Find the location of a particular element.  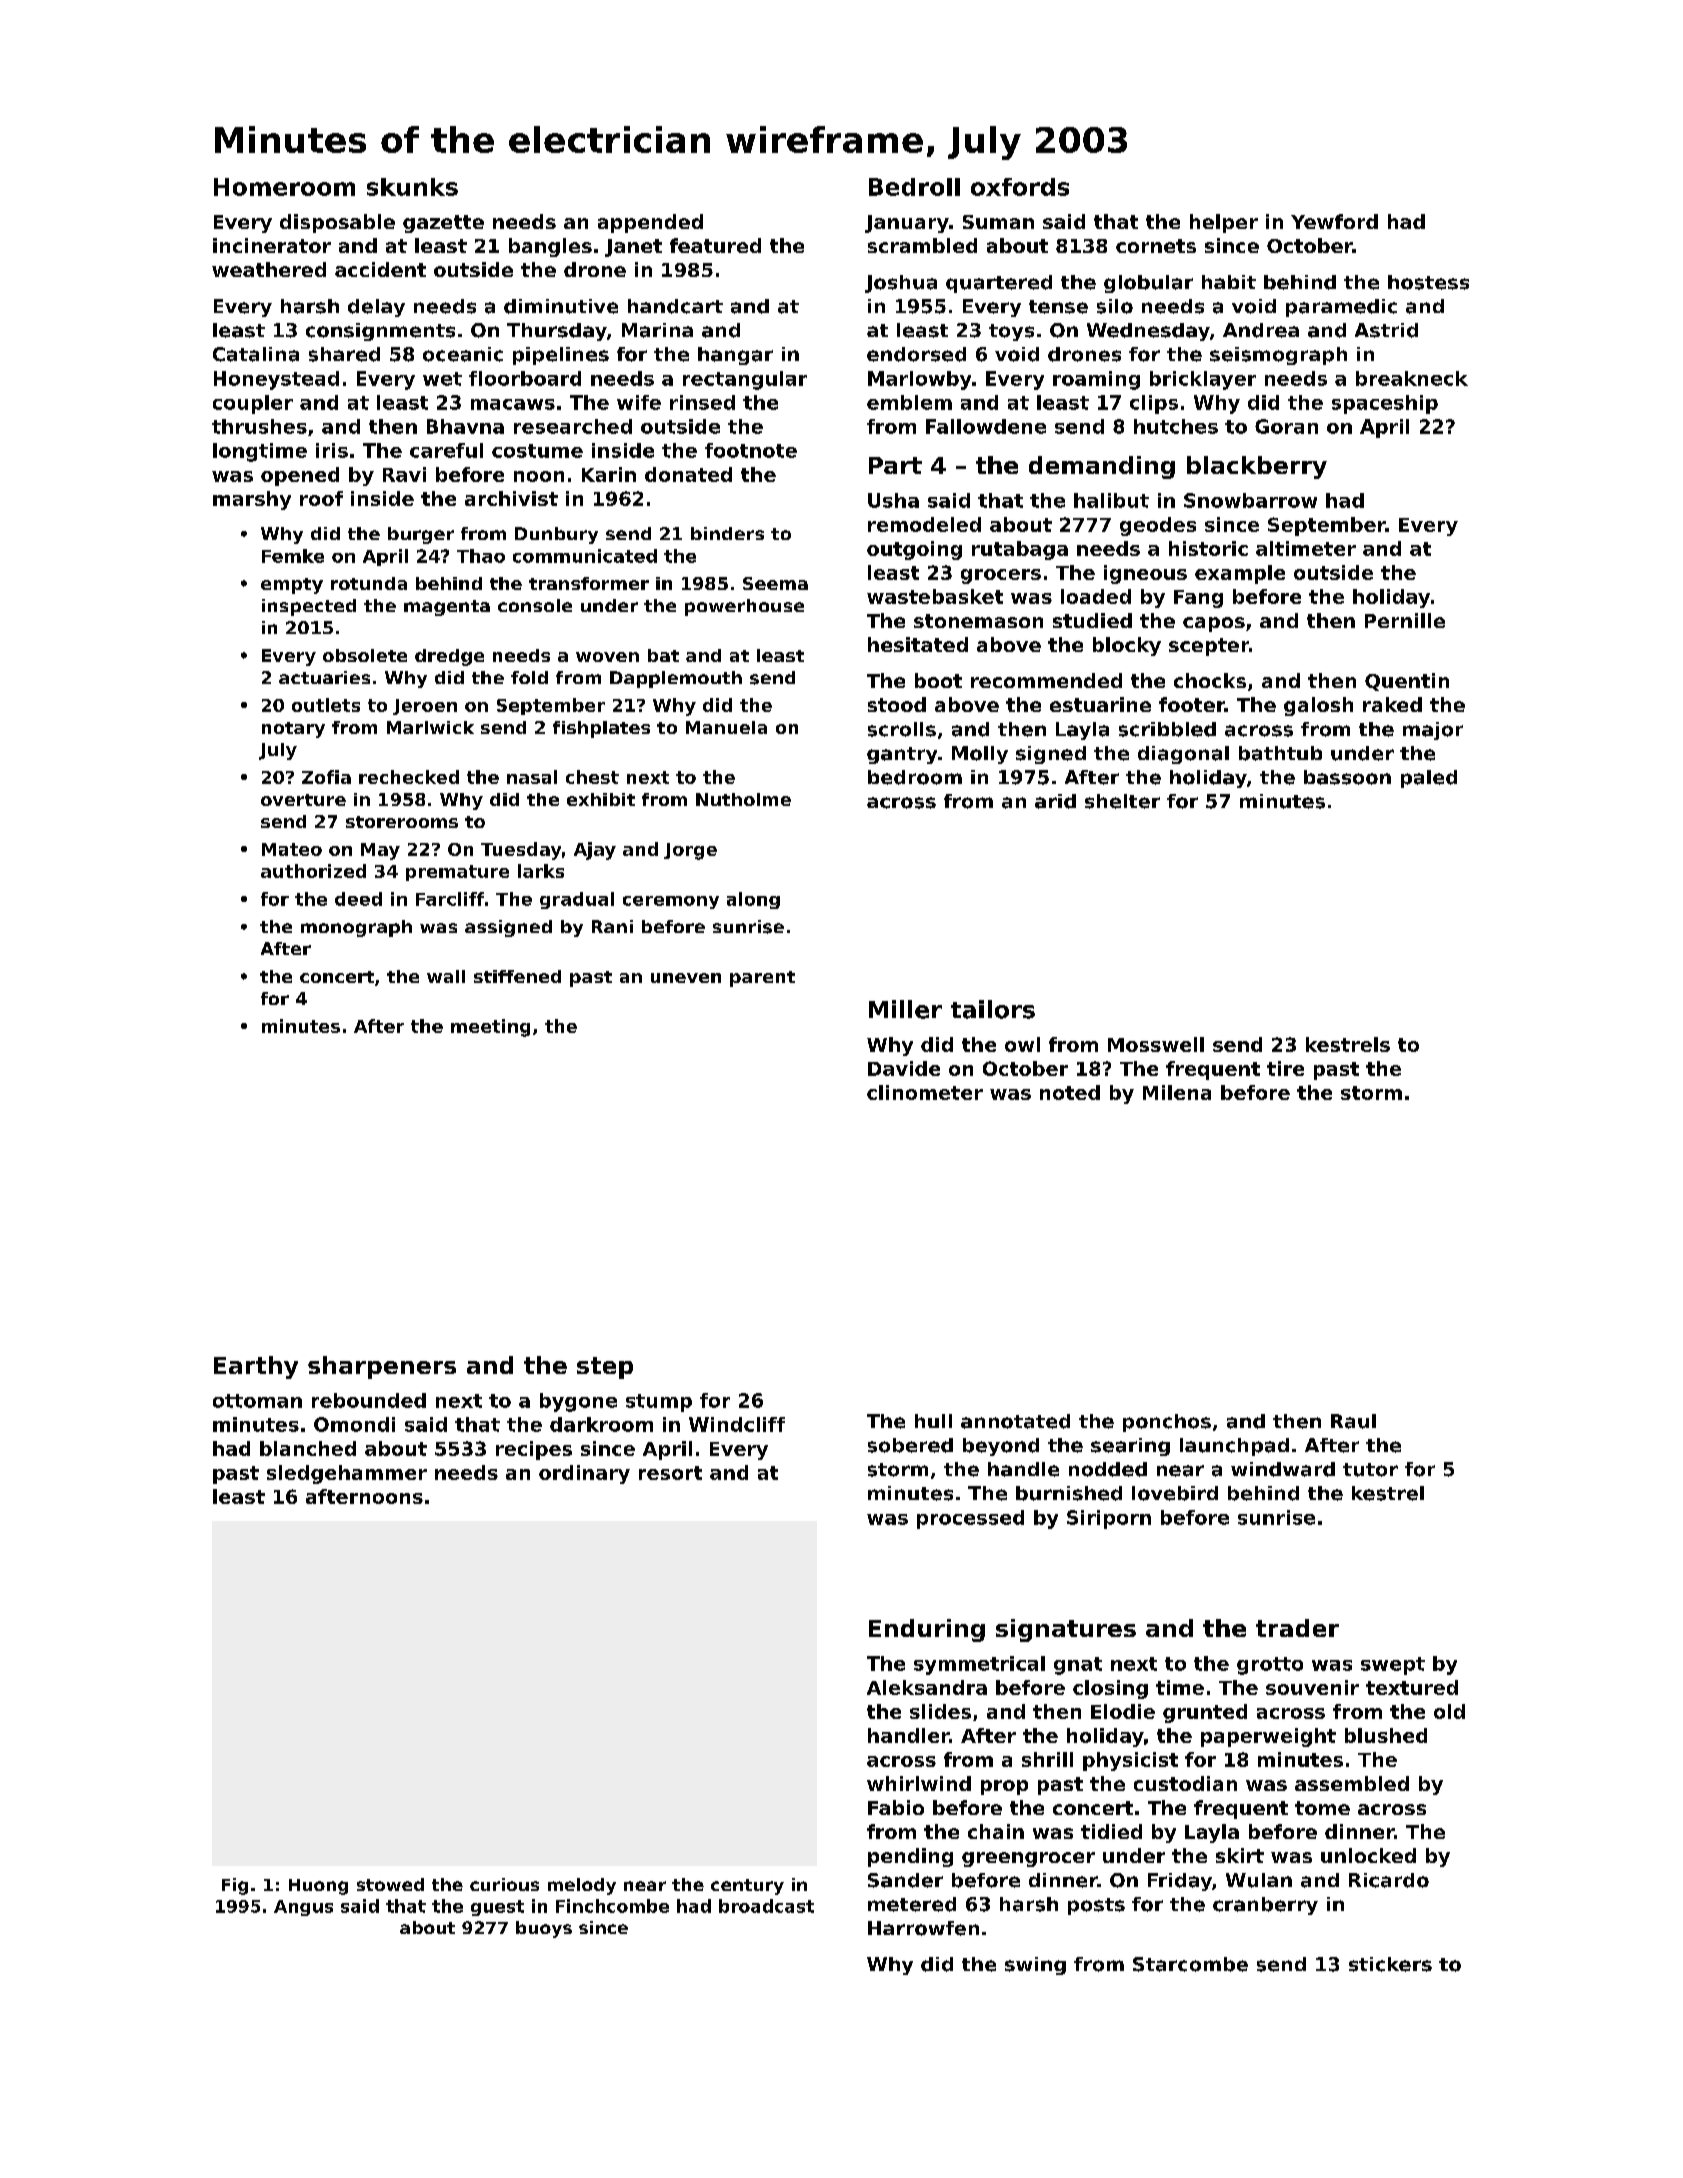

overture is located at coordinates (303, 800).
